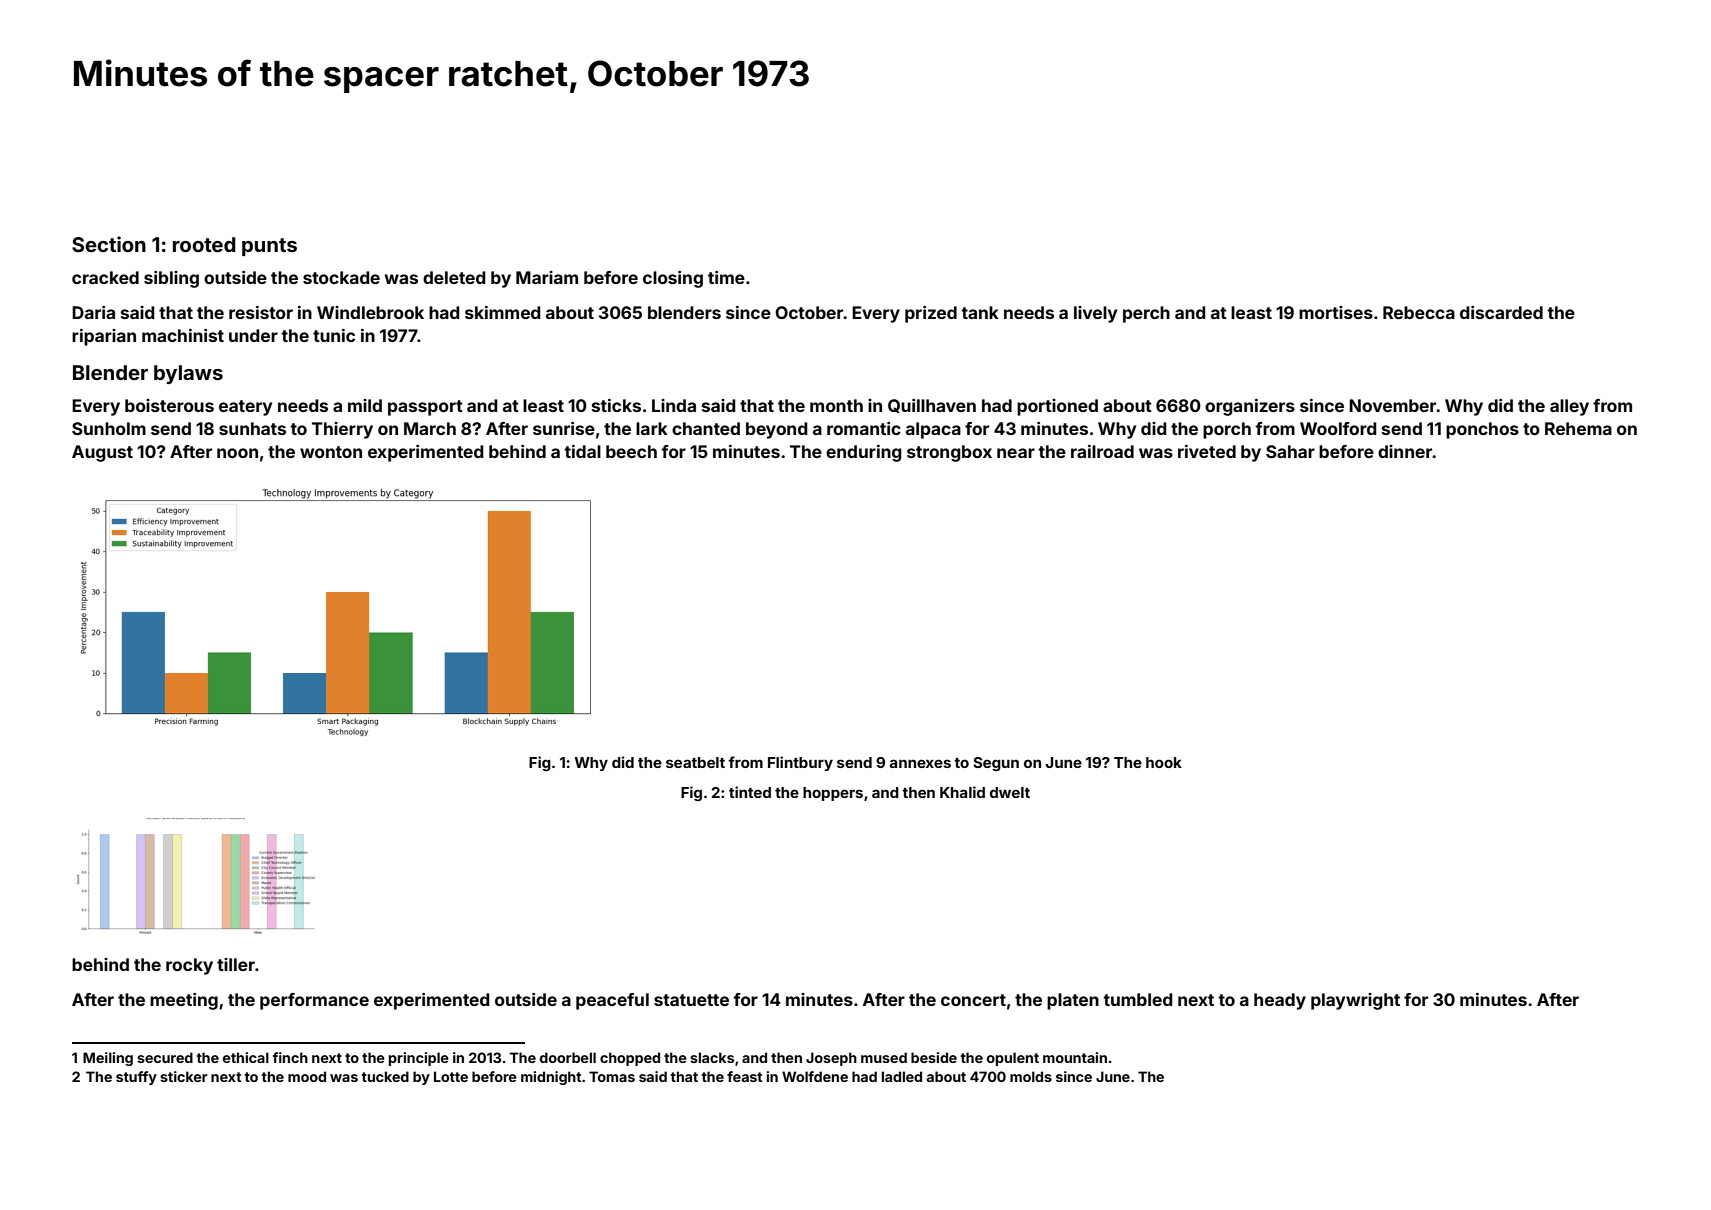 The height and width of the screenshot is (1210, 1711). What do you see at coordinates (631, 451) in the screenshot?
I see `beech` at bounding box center [631, 451].
